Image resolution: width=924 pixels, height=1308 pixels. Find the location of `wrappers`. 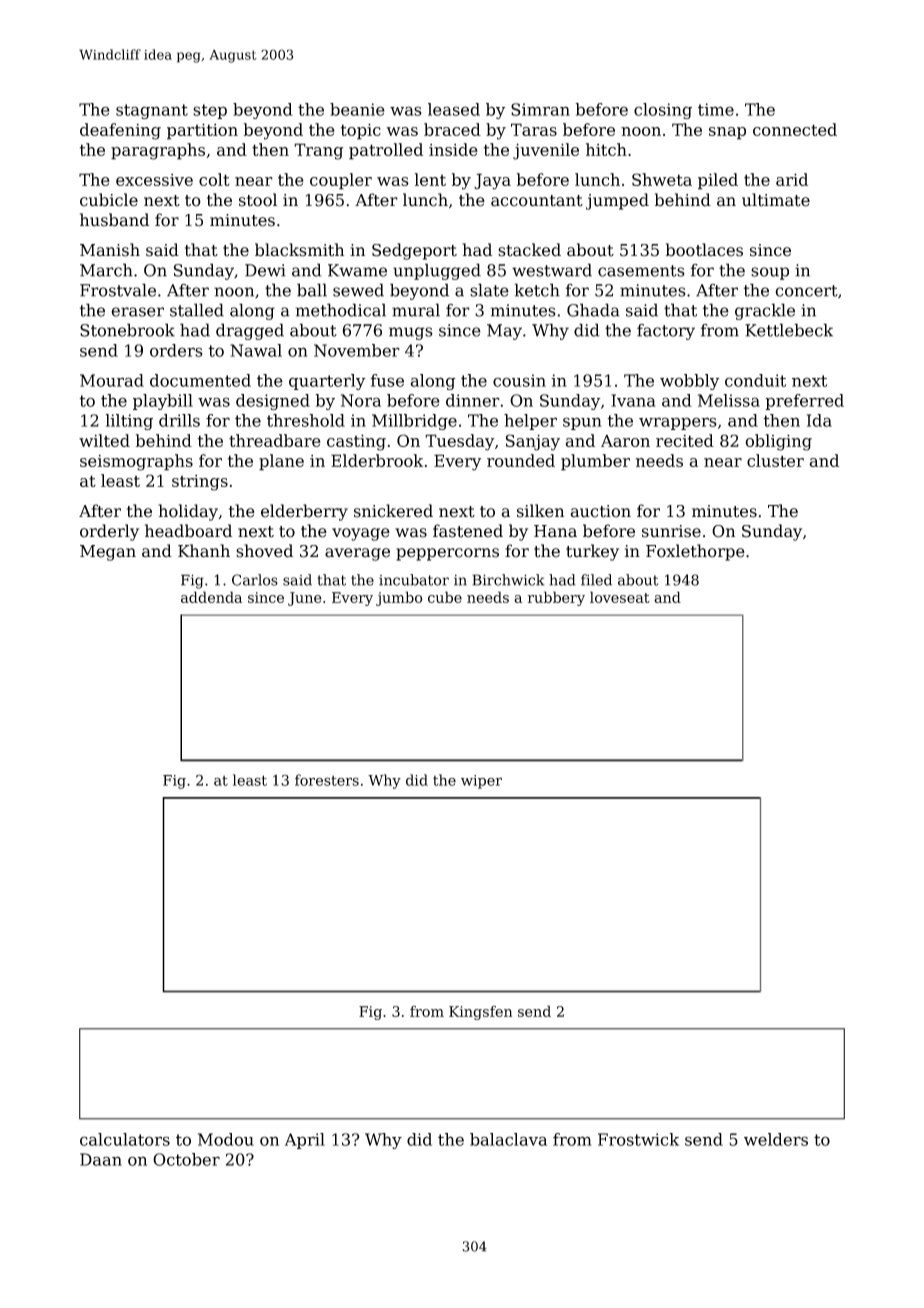

wrappers is located at coordinates (678, 423).
